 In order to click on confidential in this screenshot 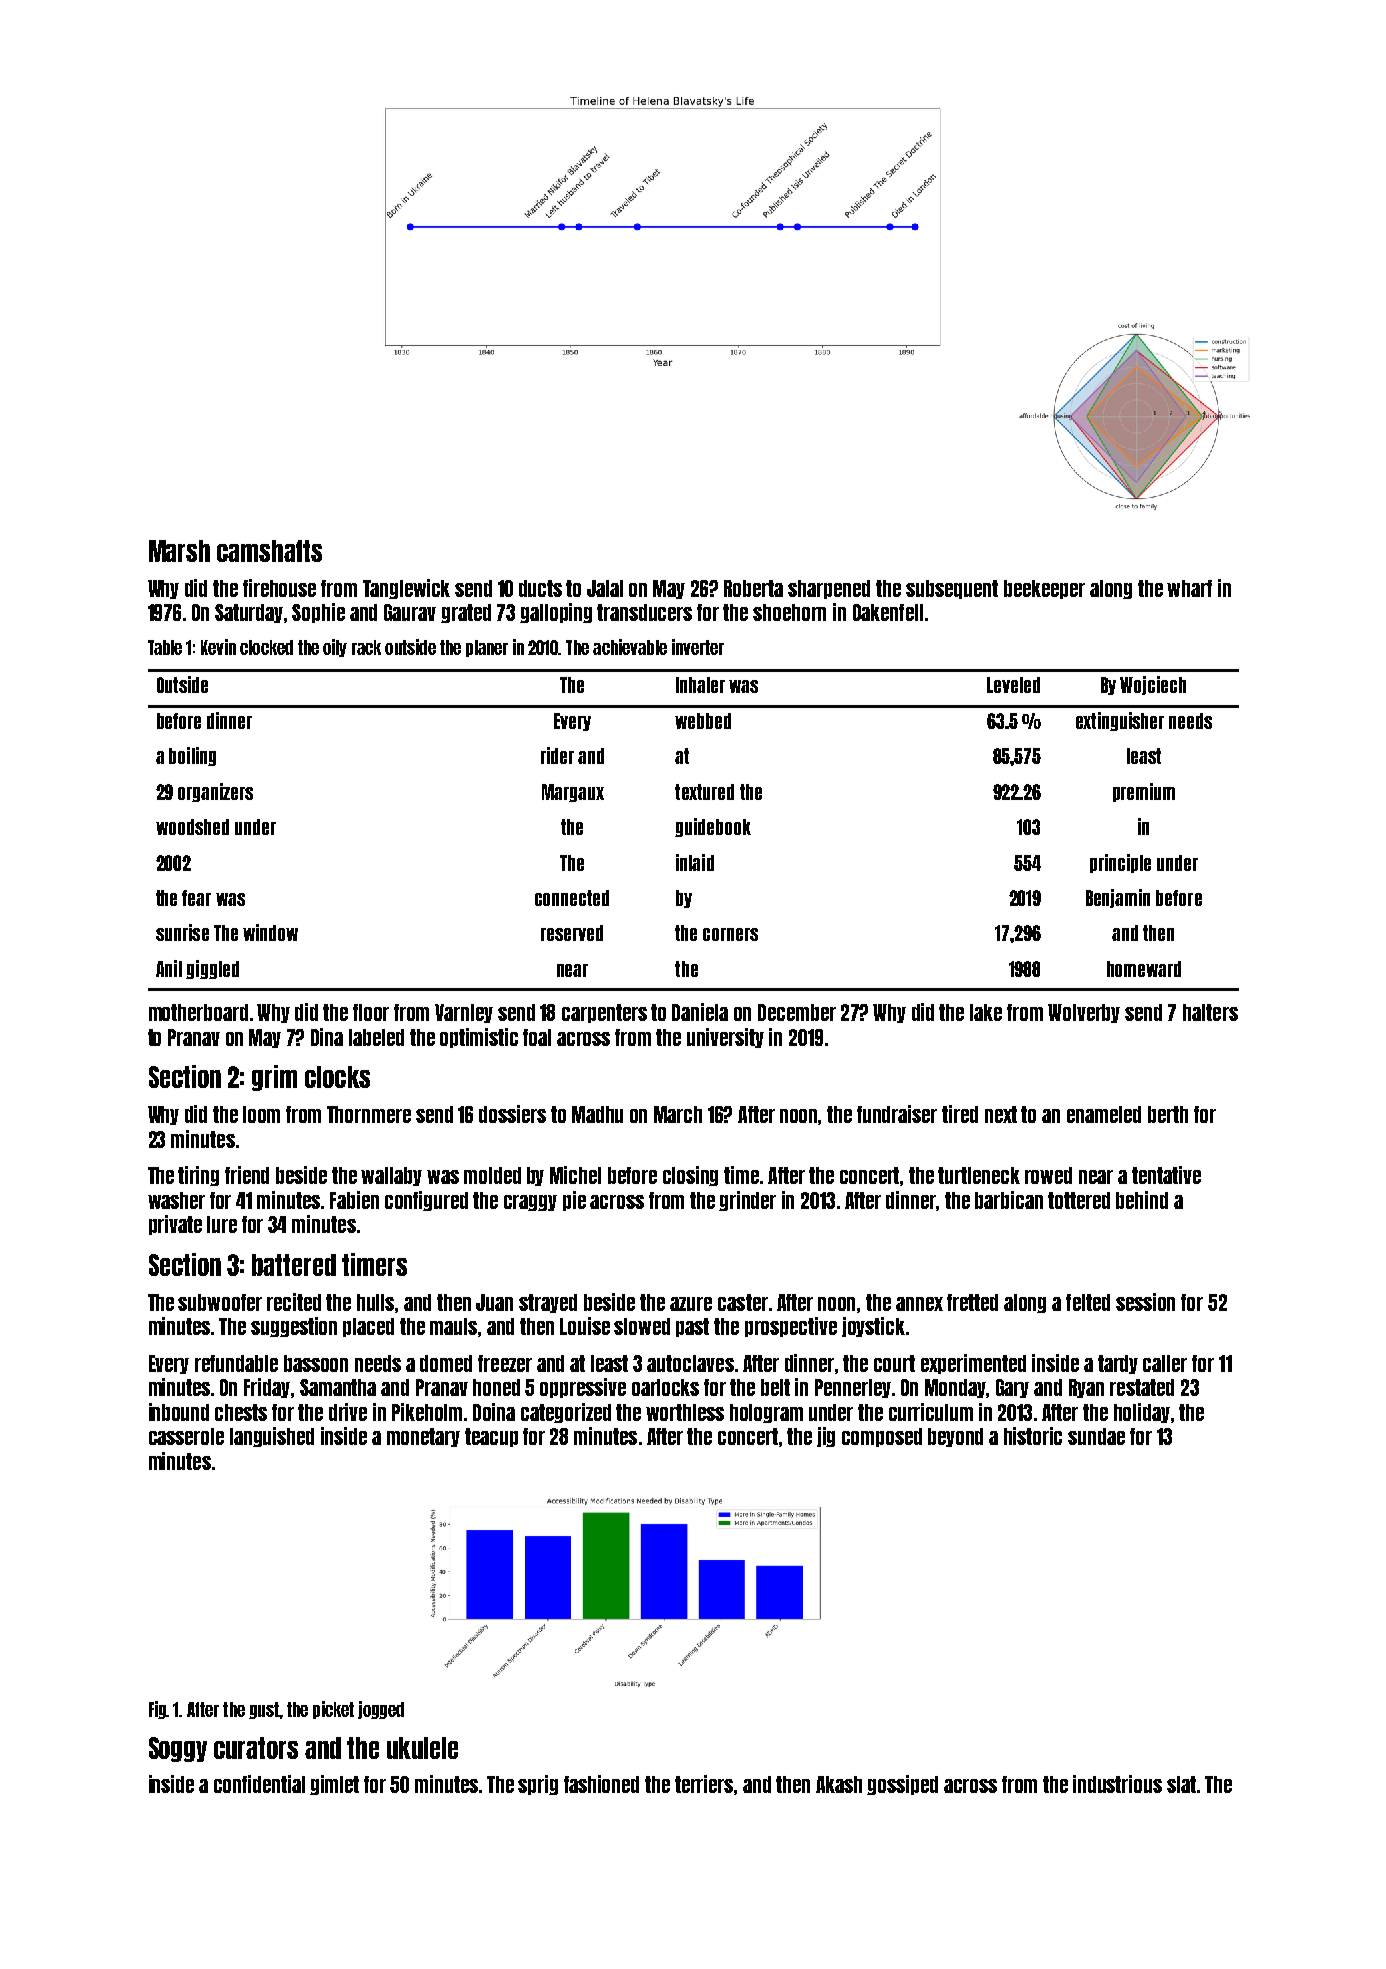, I will do `click(259, 1784)`.
